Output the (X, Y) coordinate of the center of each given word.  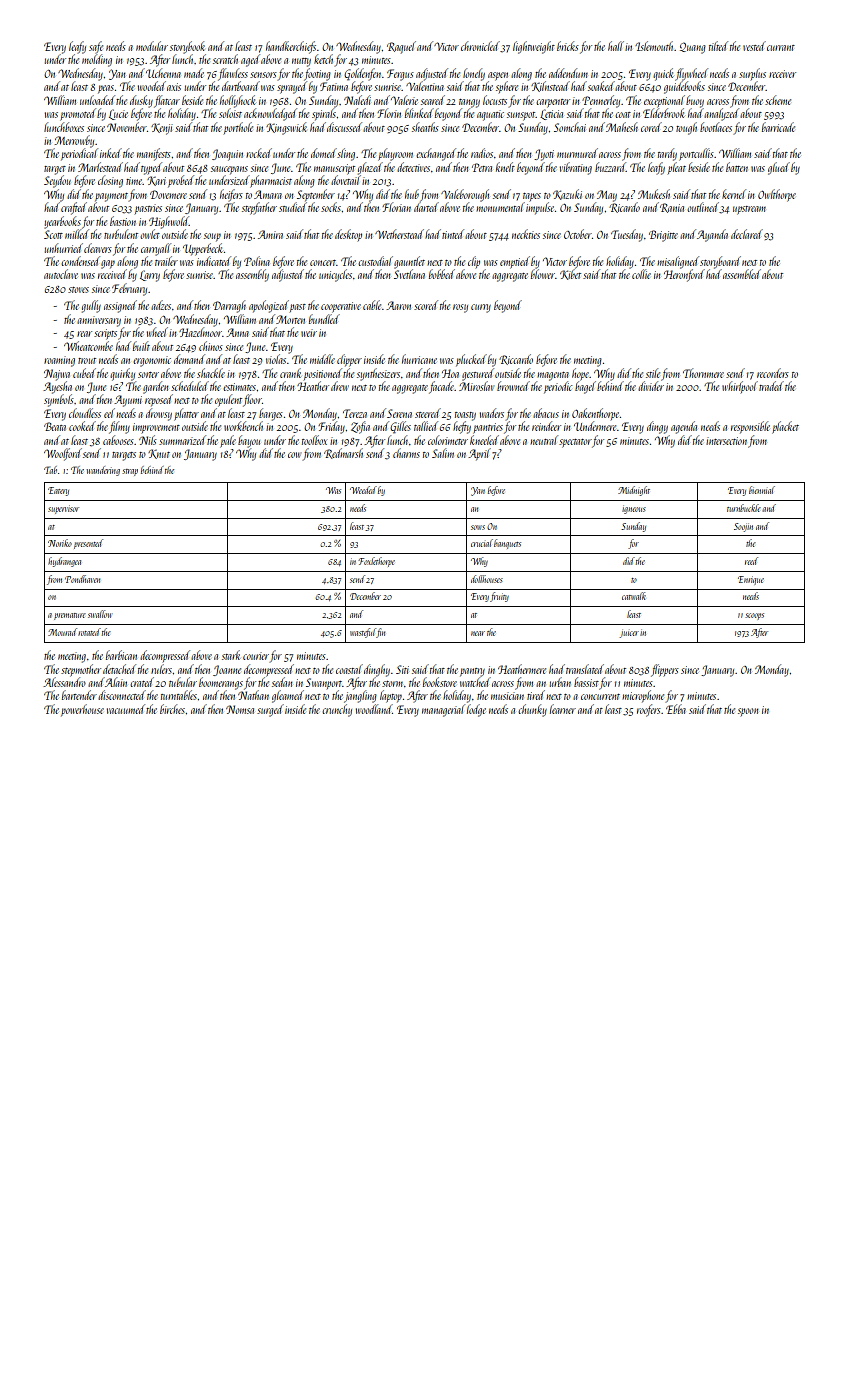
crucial (482, 543)
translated (585, 669)
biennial (762, 490)
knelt (505, 167)
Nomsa (240, 709)
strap (130, 472)
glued (779, 168)
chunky (532, 710)
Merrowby (74, 141)
